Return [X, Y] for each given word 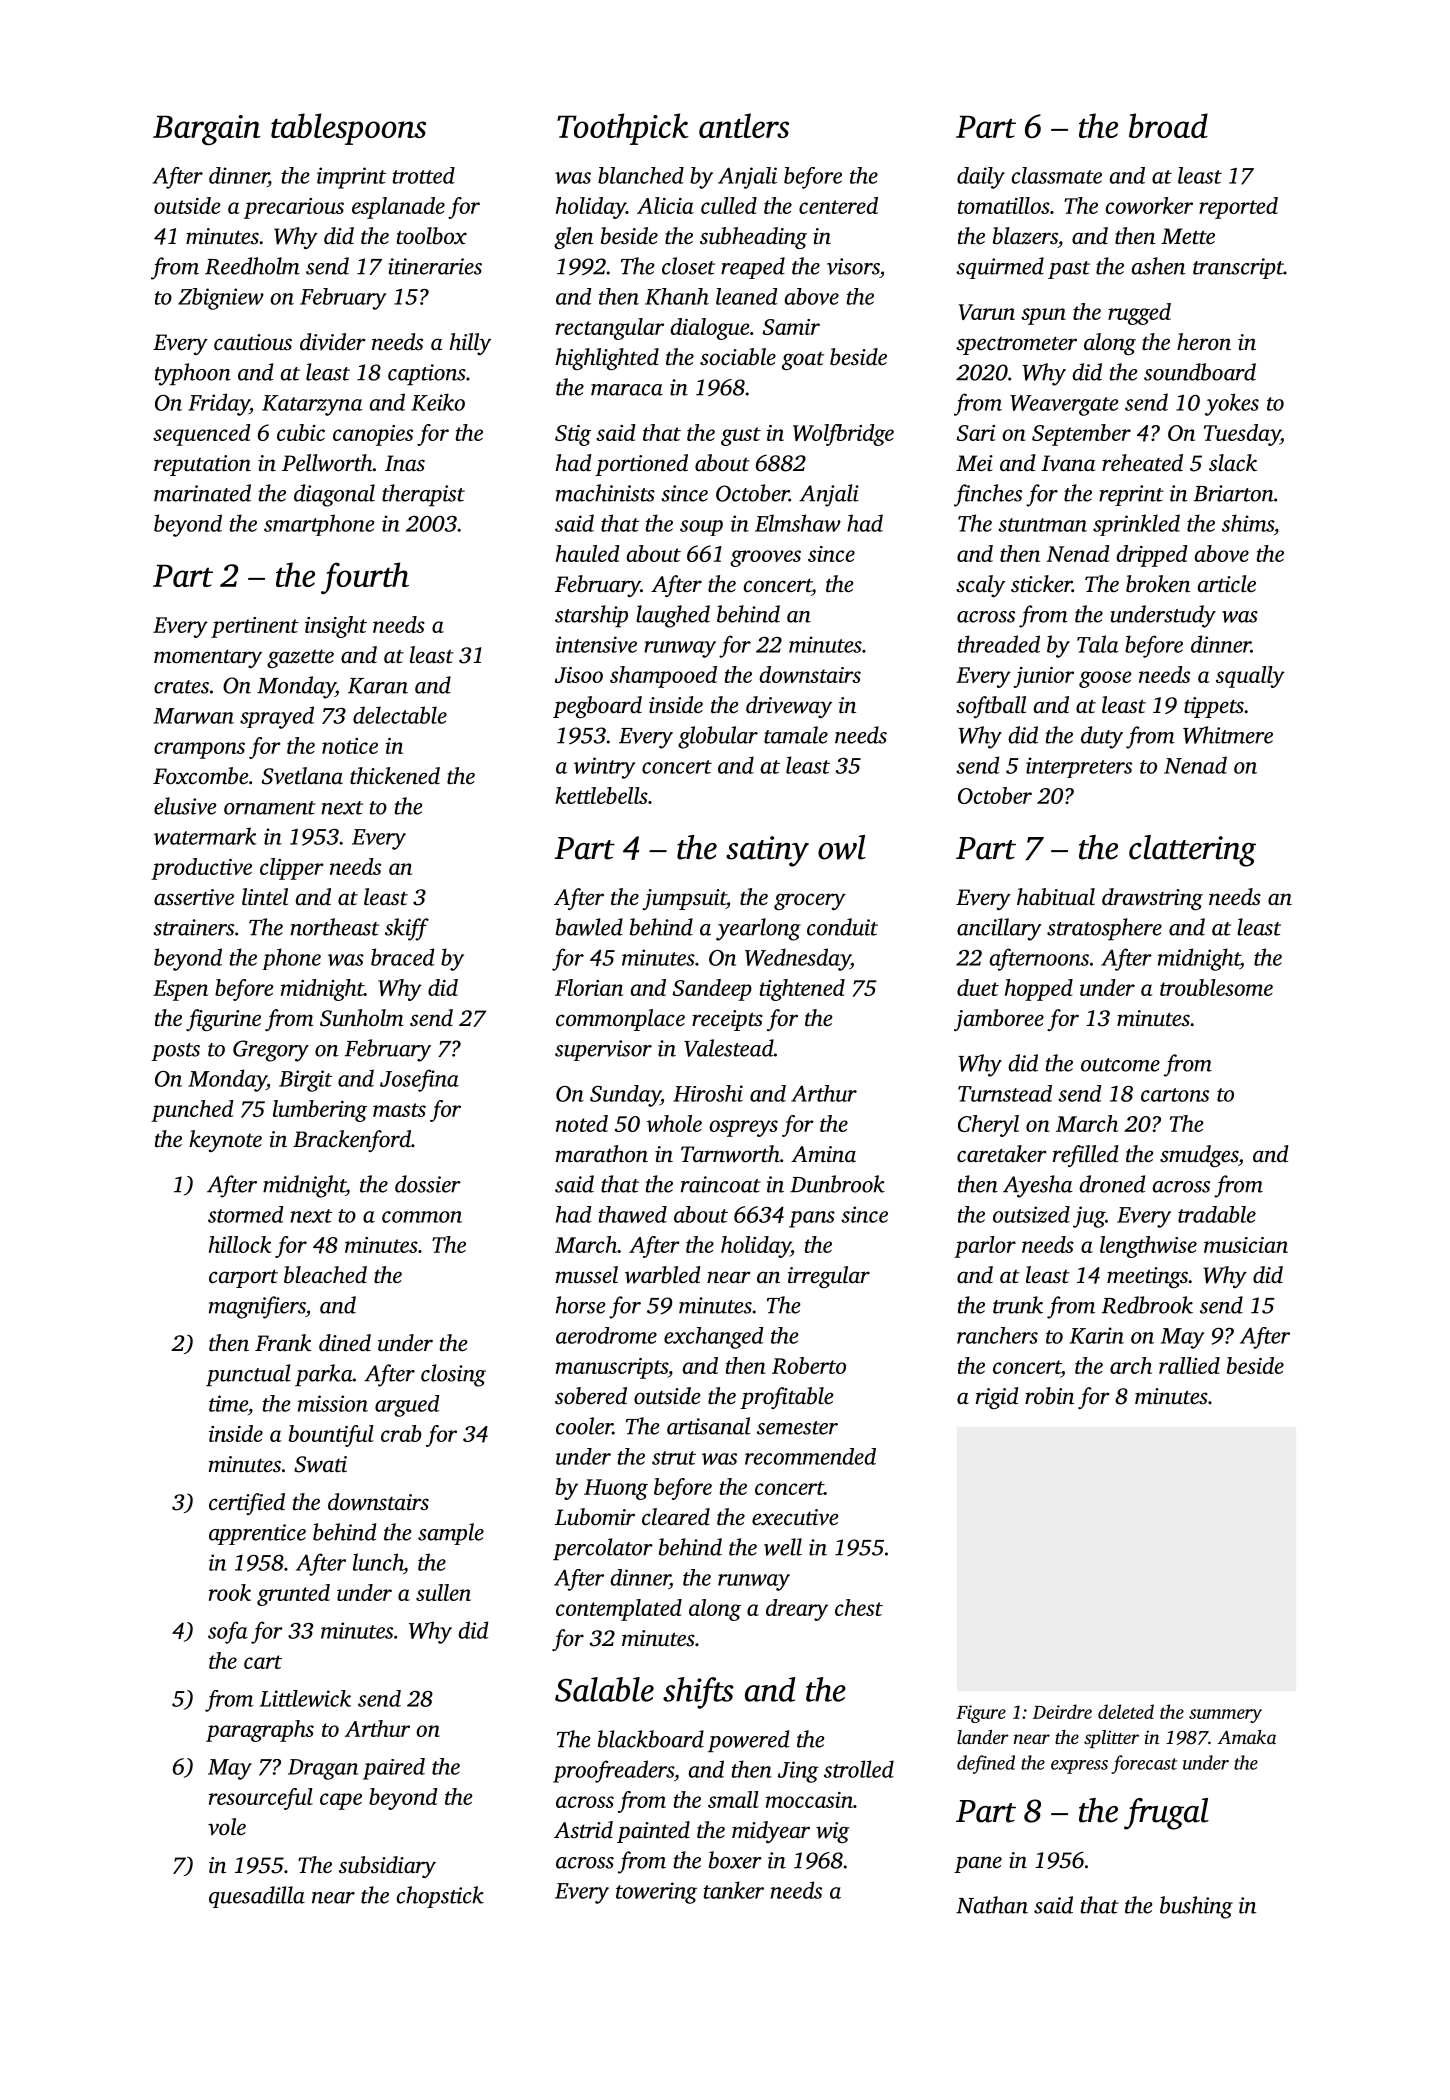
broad [1168, 125]
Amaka [1247, 1737]
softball [991, 707]
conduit [842, 927]
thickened [395, 776]
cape [341, 1801]
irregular [828, 1277]
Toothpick [623, 129]
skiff [407, 929]
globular [718, 737]
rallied [1189, 1365]
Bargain [206, 130]
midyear [771, 1832]
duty [1102, 737]
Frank [283, 1342]
